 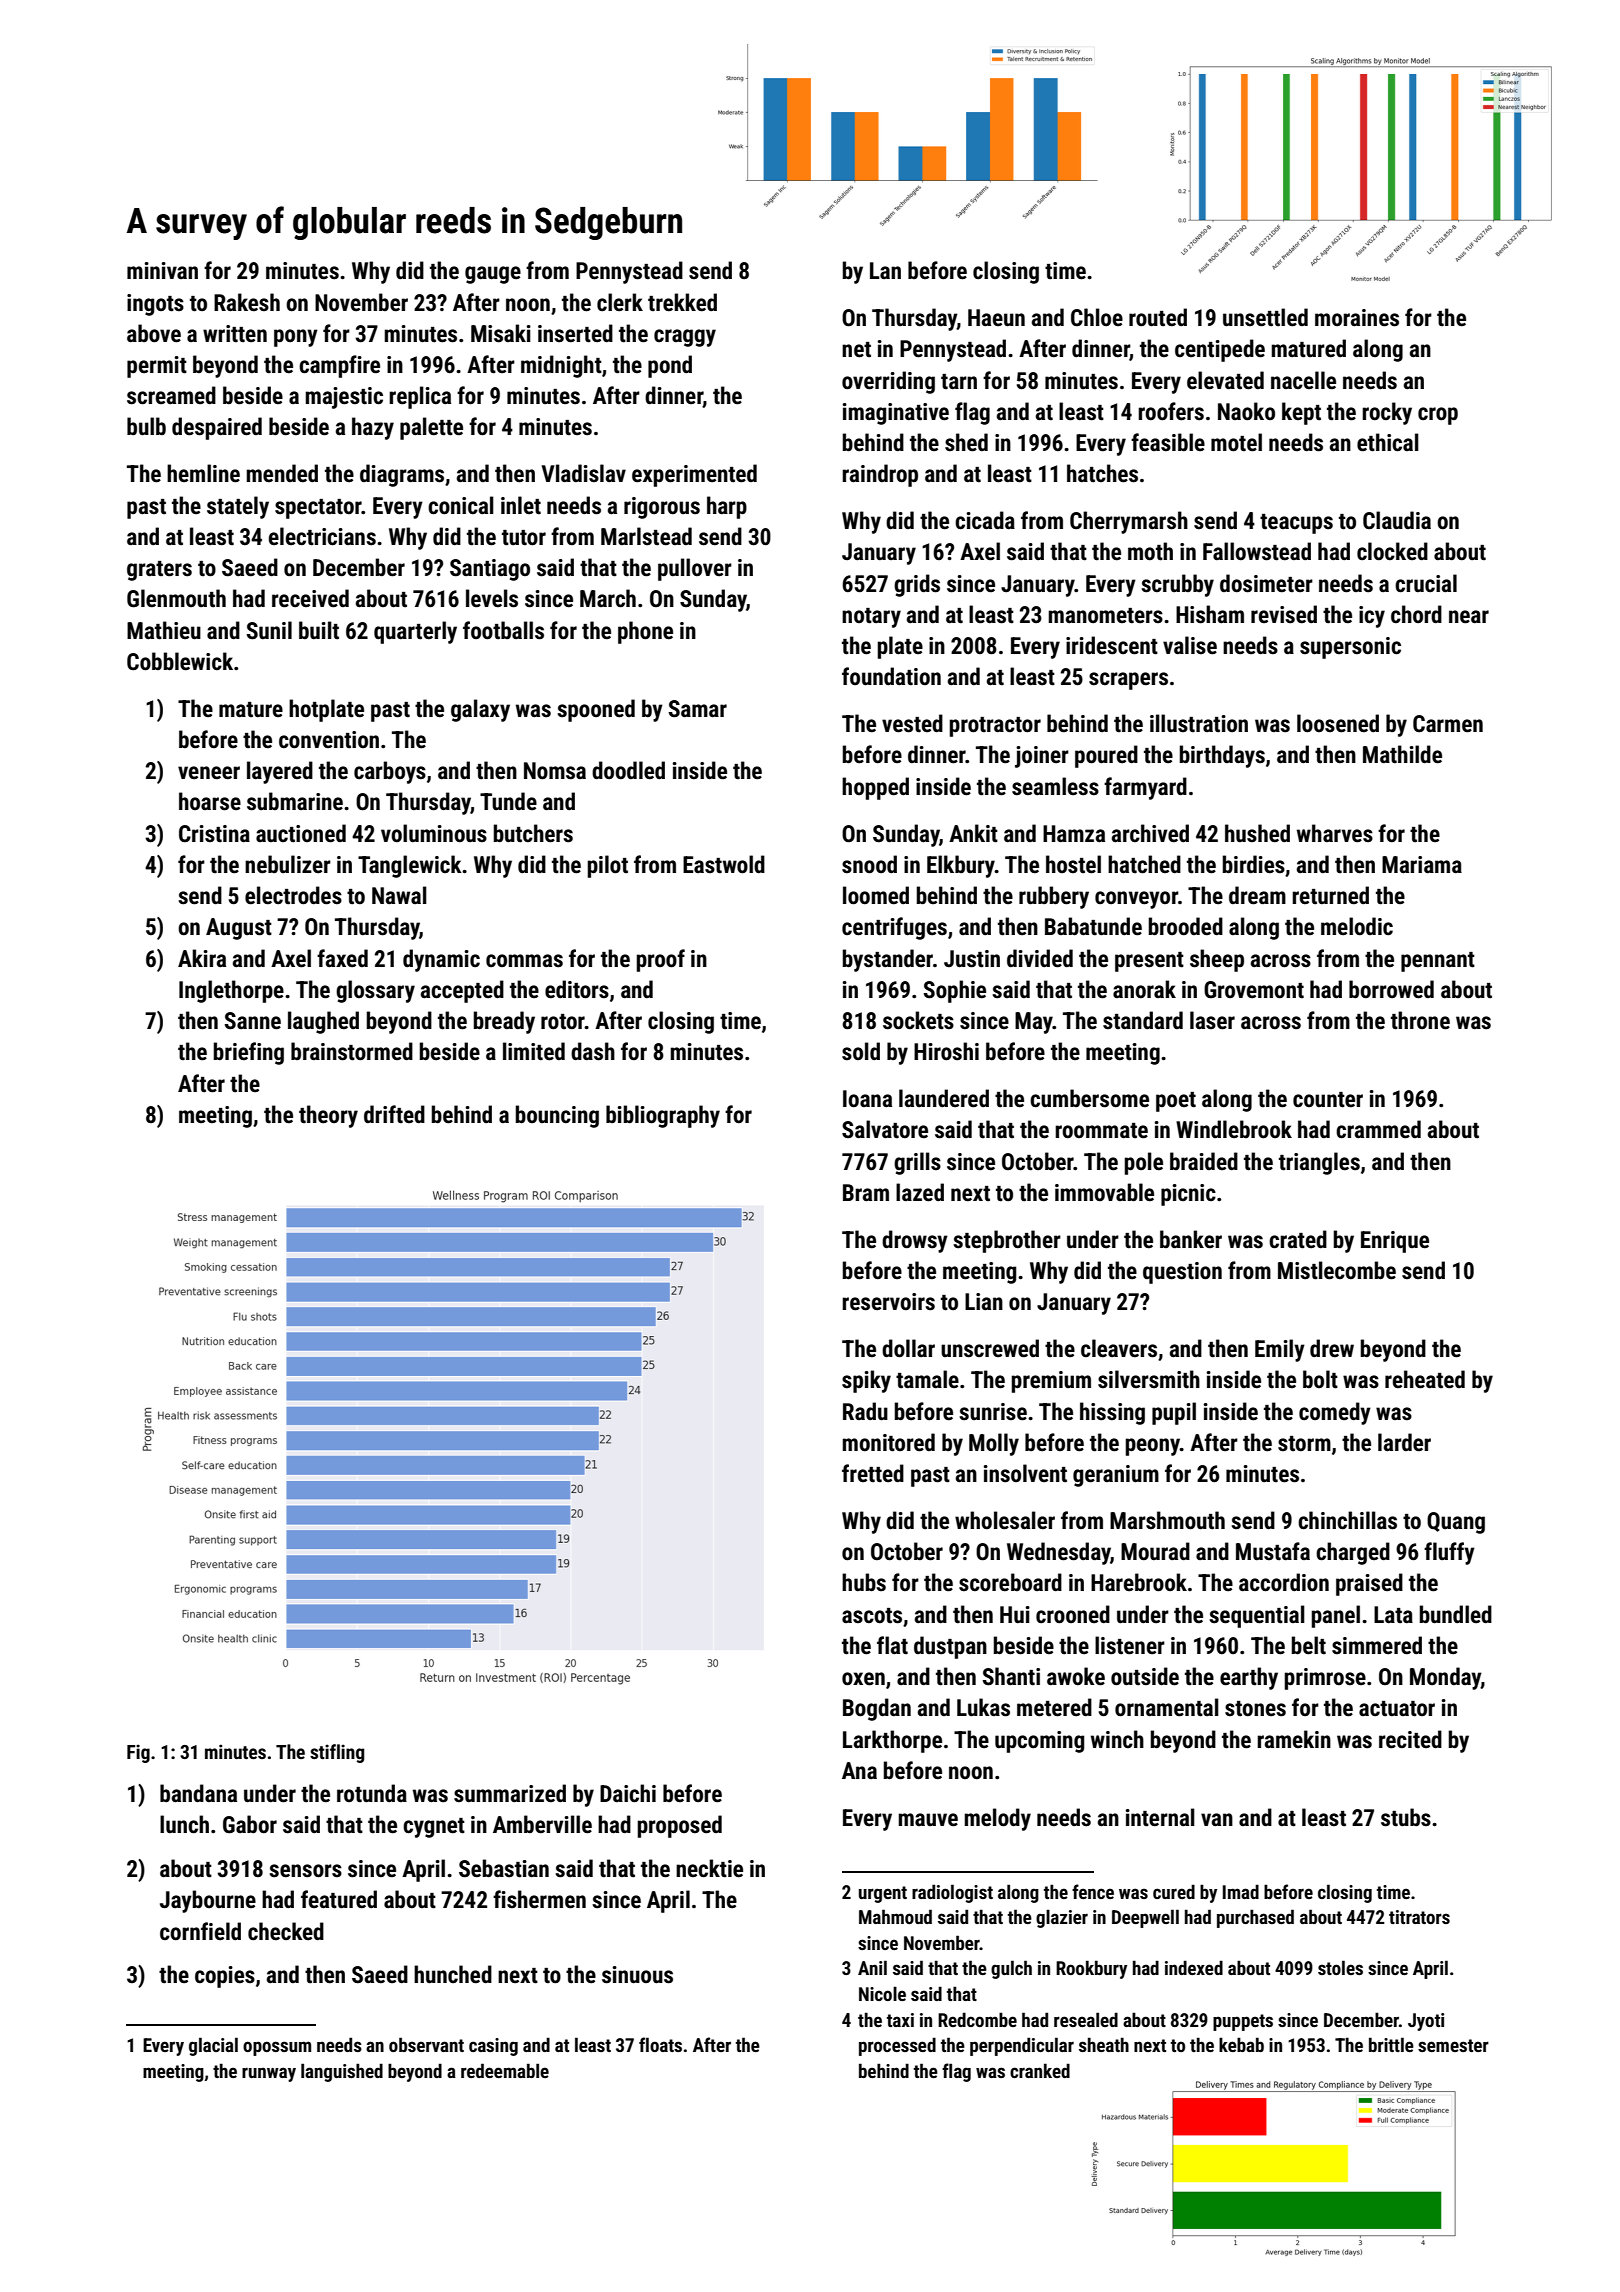 What do you see at coordinates (1158, 317) in the image?
I see `routed` at bounding box center [1158, 317].
